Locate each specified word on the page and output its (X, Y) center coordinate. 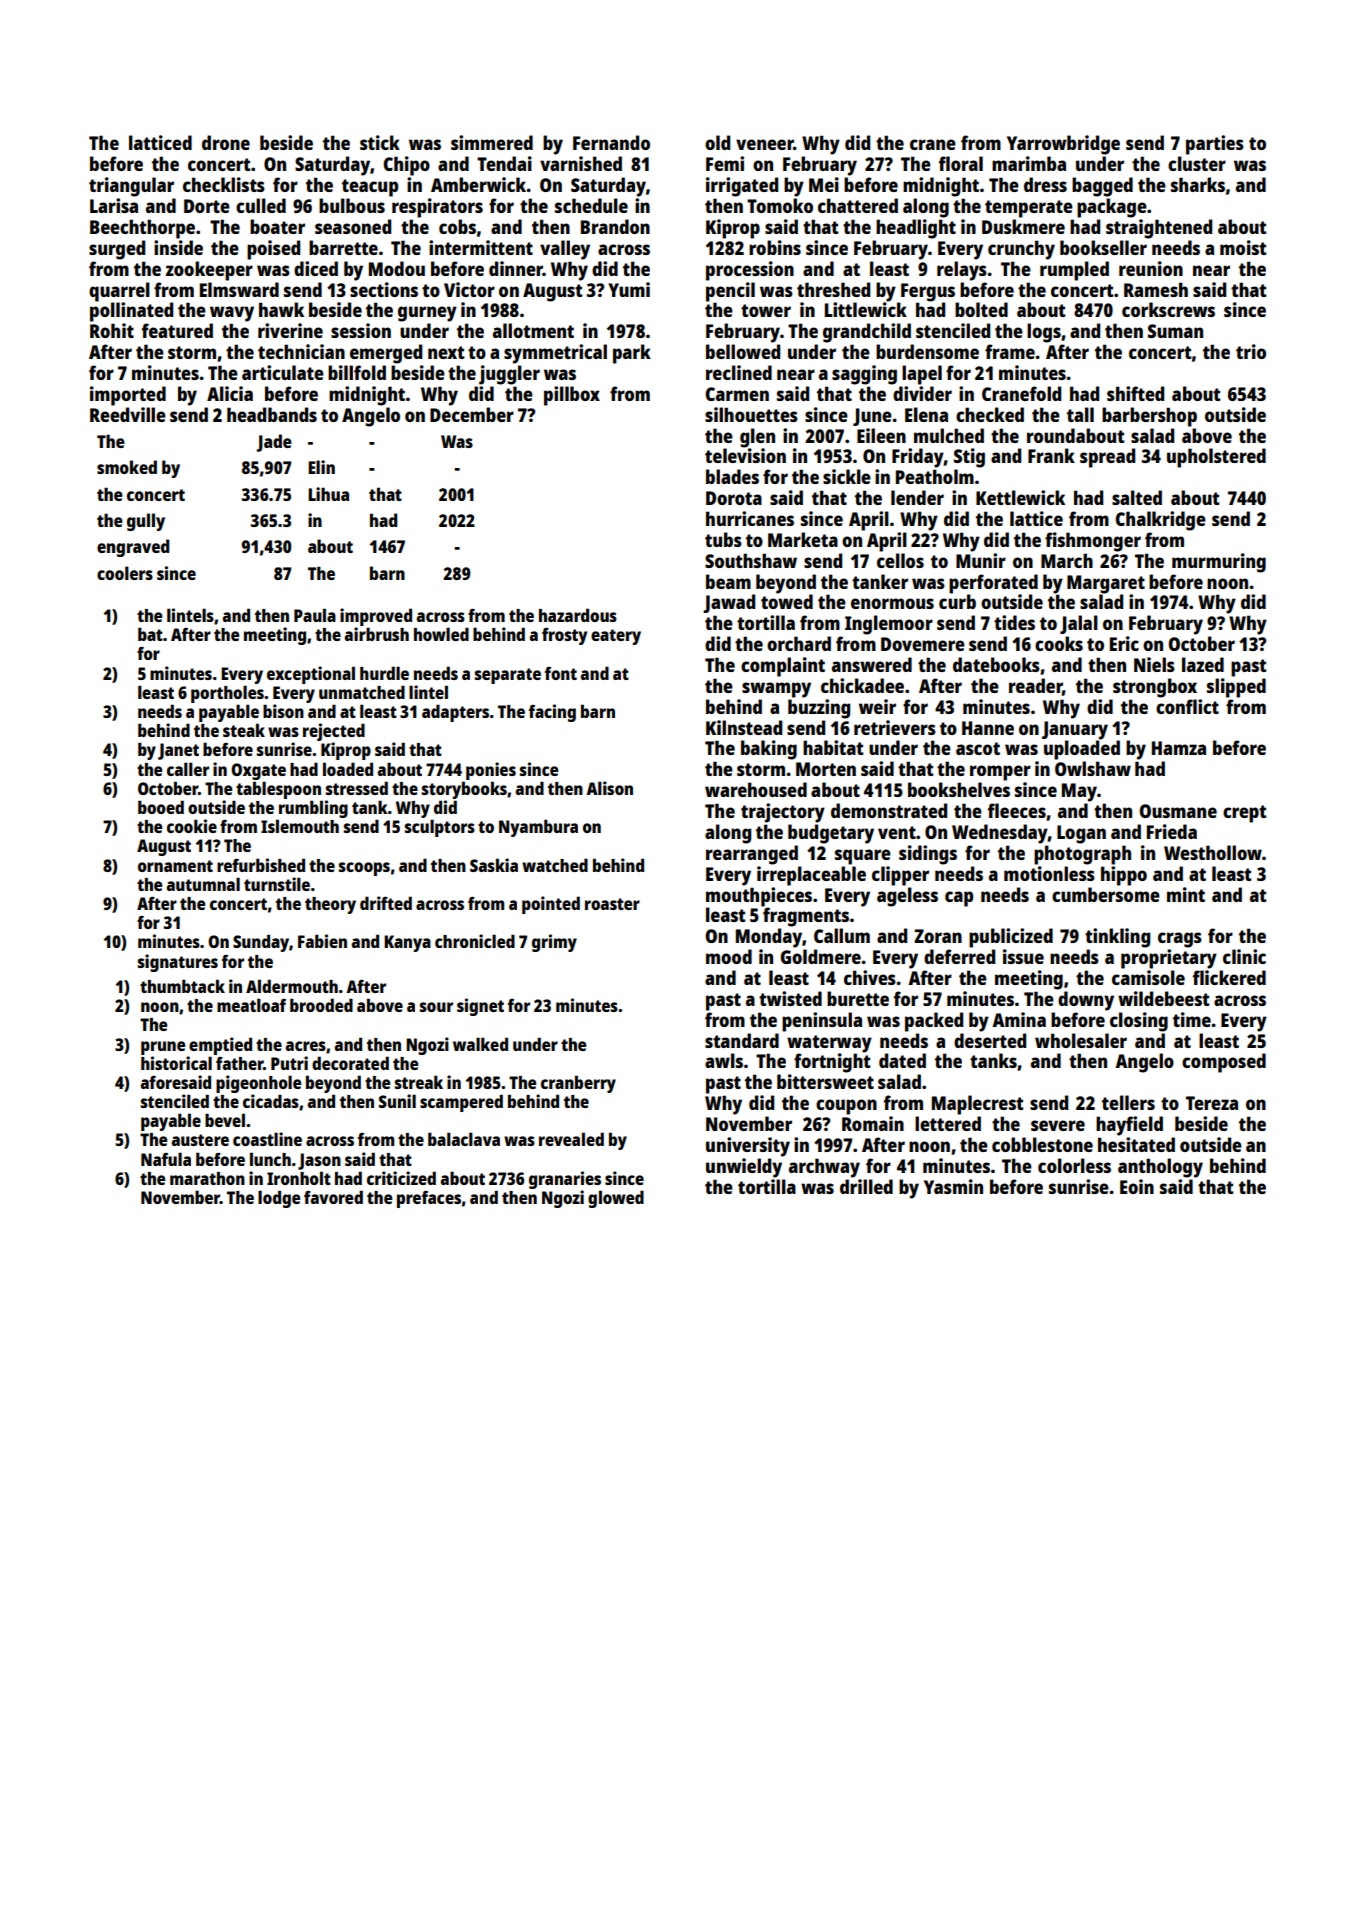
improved (376, 617)
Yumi (629, 289)
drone (226, 142)
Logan (1081, 834)
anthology (1160, 1168)
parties (1215, 145)
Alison (609, 788)
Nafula (166, 1159)
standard (742, 1040)
